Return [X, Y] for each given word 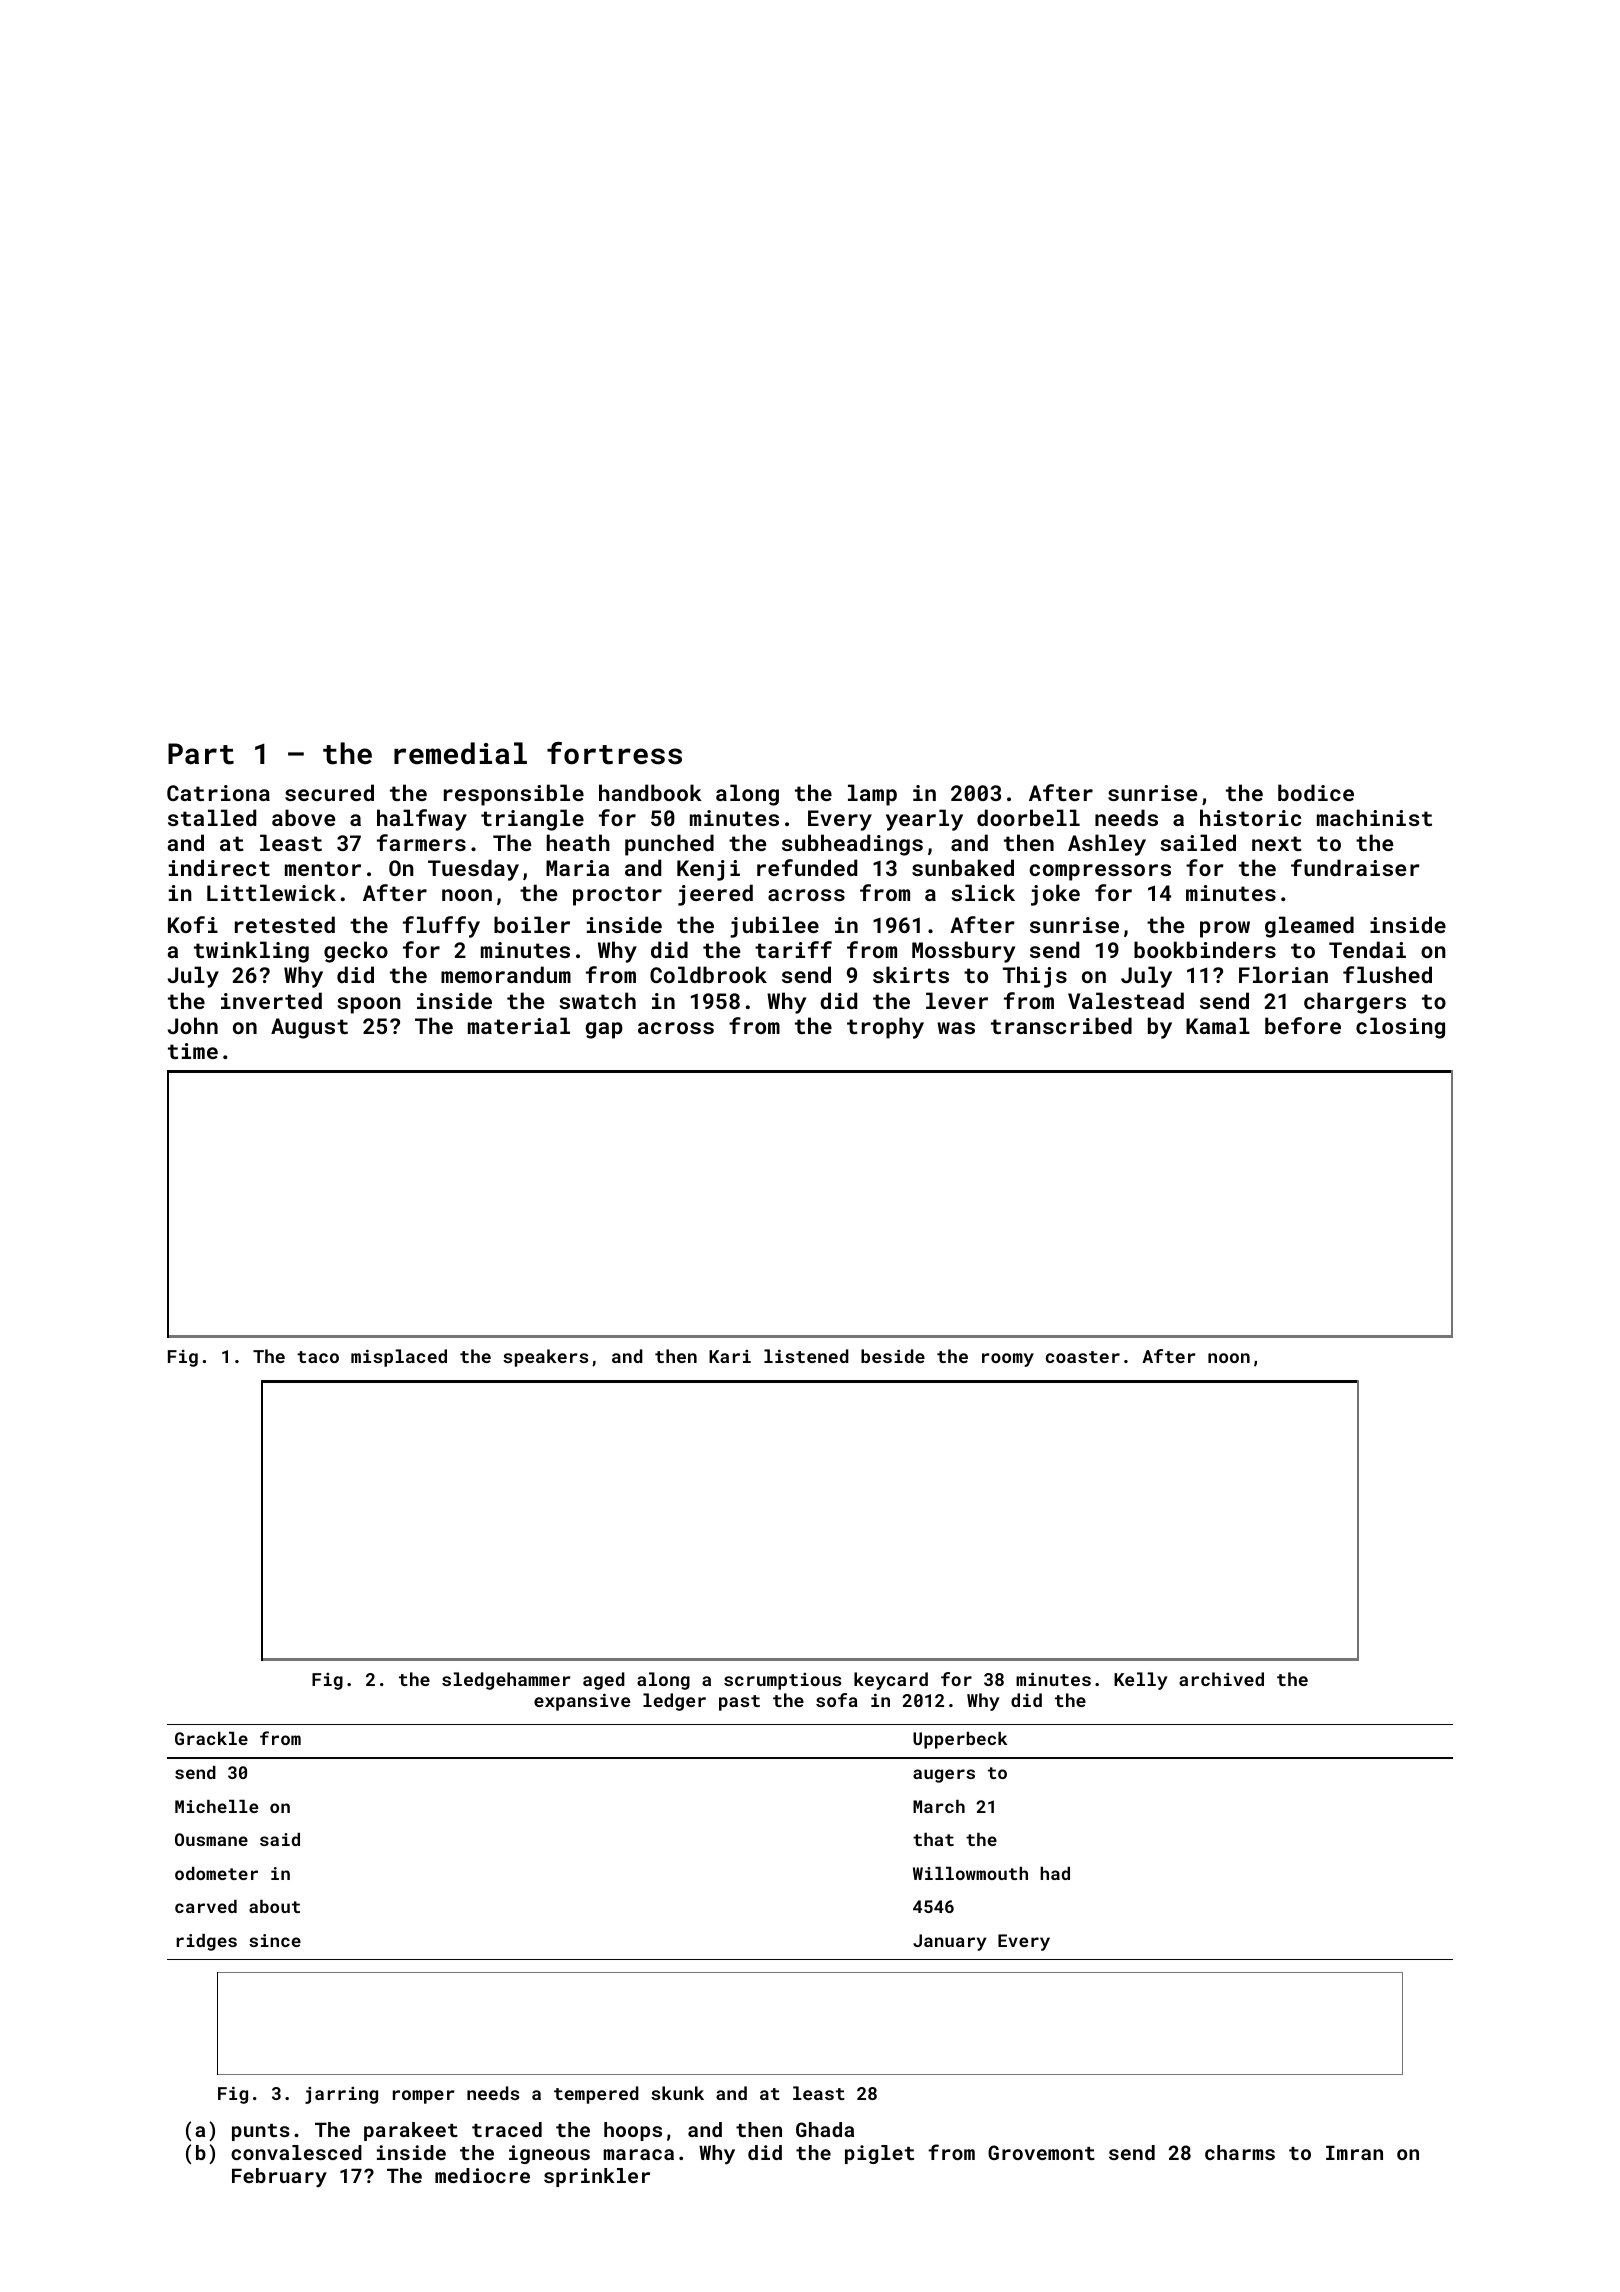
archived [1221, 1679]
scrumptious [782, 1681]
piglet [879, 2154]
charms [1240, 2152]
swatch [597, 1000]
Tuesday [473, 870]
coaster [1083, 1357]
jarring [341, 2095]
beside [893, 1356]
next [1277, 843]
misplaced [399, 1358]
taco [318, 1357]
